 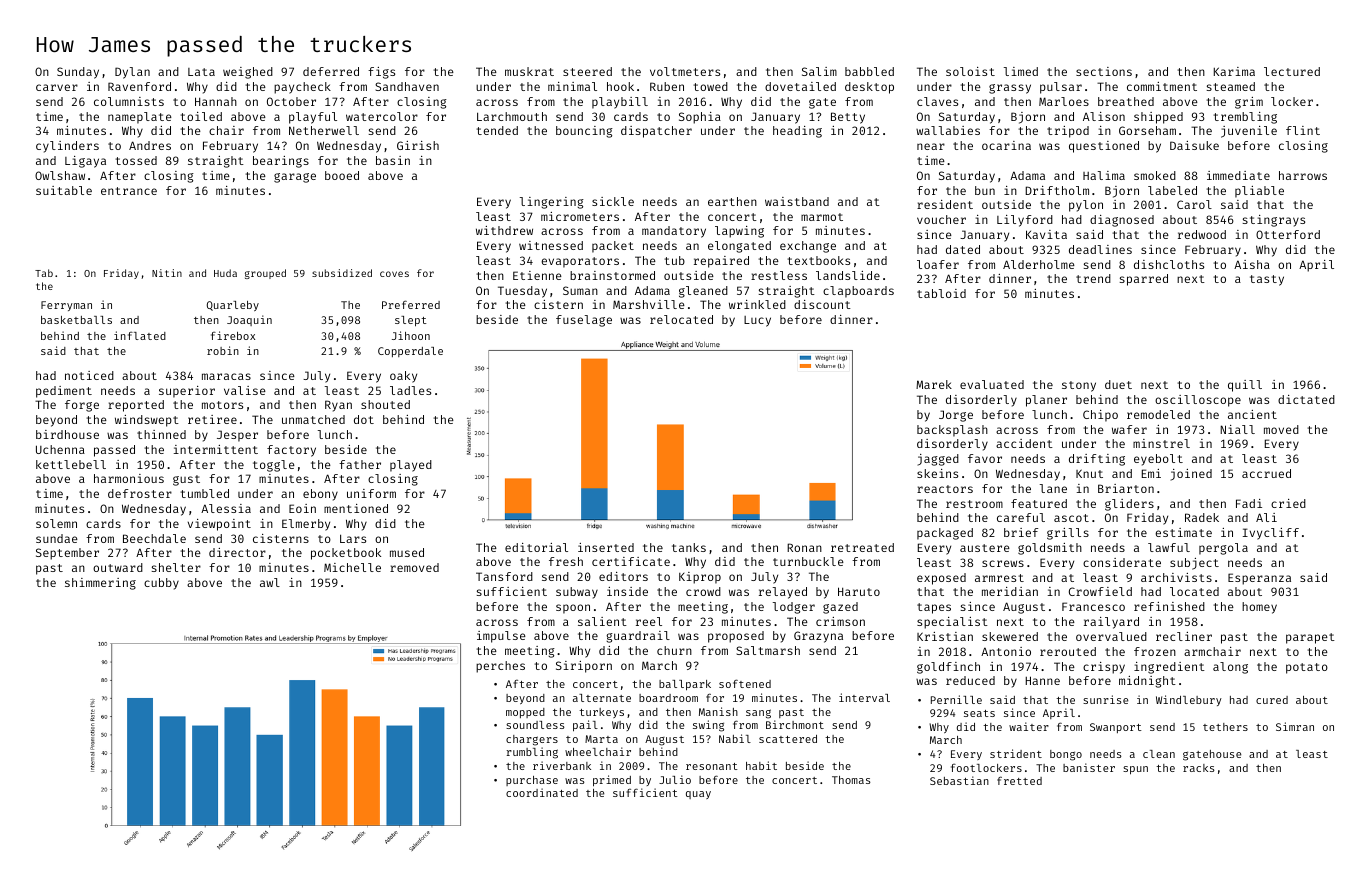 What do you see at coordinates (535, 725) in the page?
I see `soundless` at bounding box center [535, 725].
